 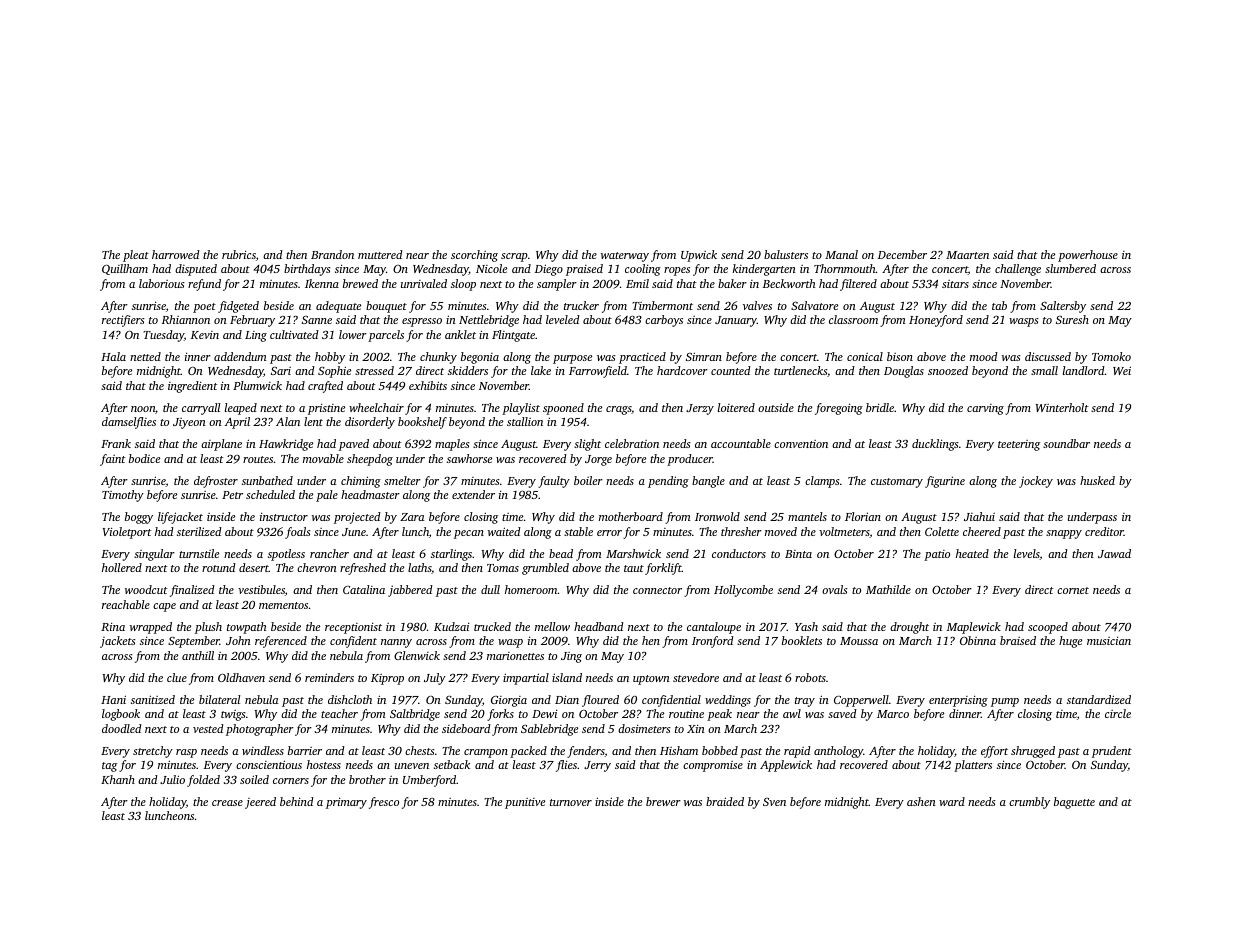 What do you see at coordinates (307, 270) in the page?
I see `birthdays` at bounding box center [307, 270].
